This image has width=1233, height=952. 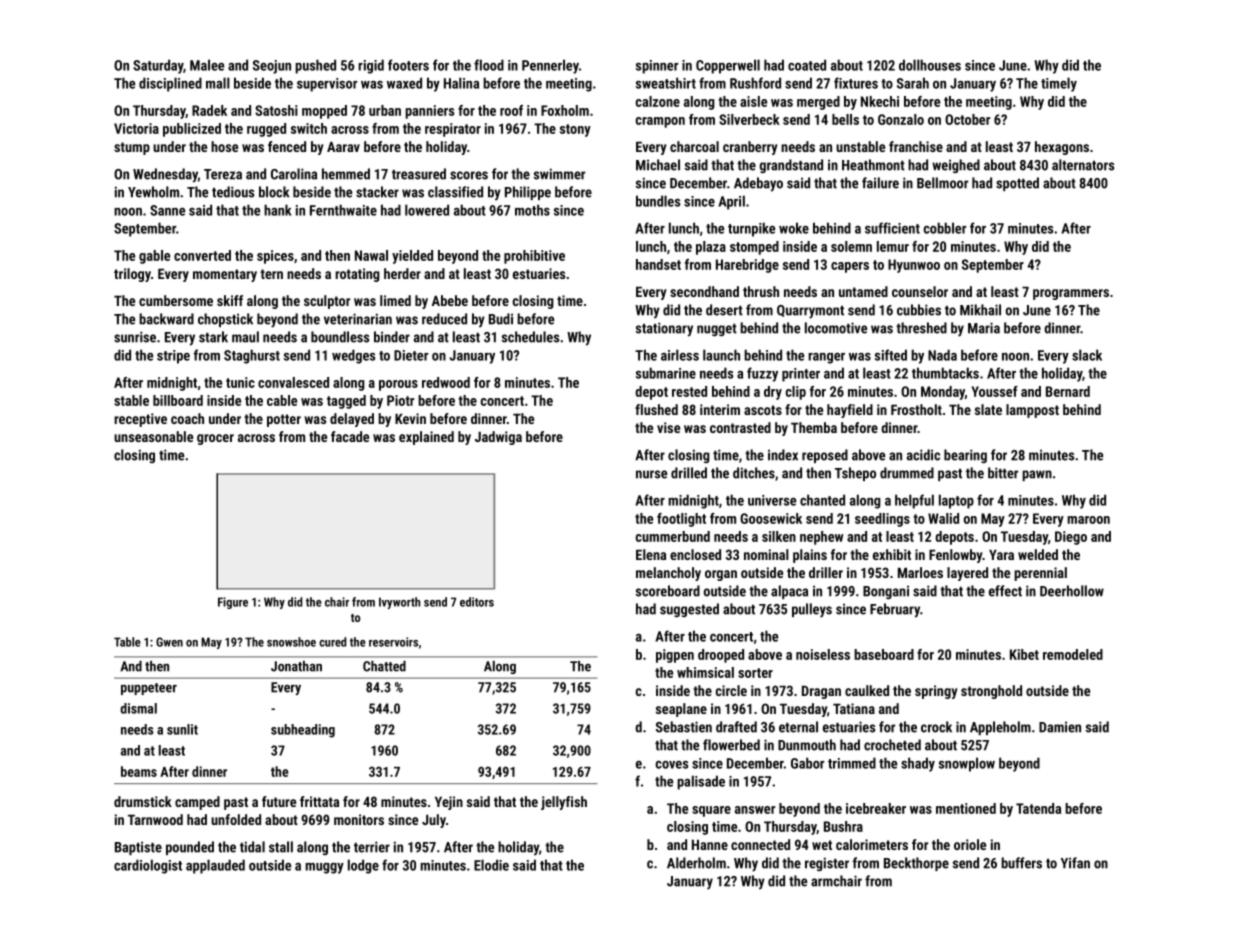 I want to click on rigid, so click(x=371, y=66).
